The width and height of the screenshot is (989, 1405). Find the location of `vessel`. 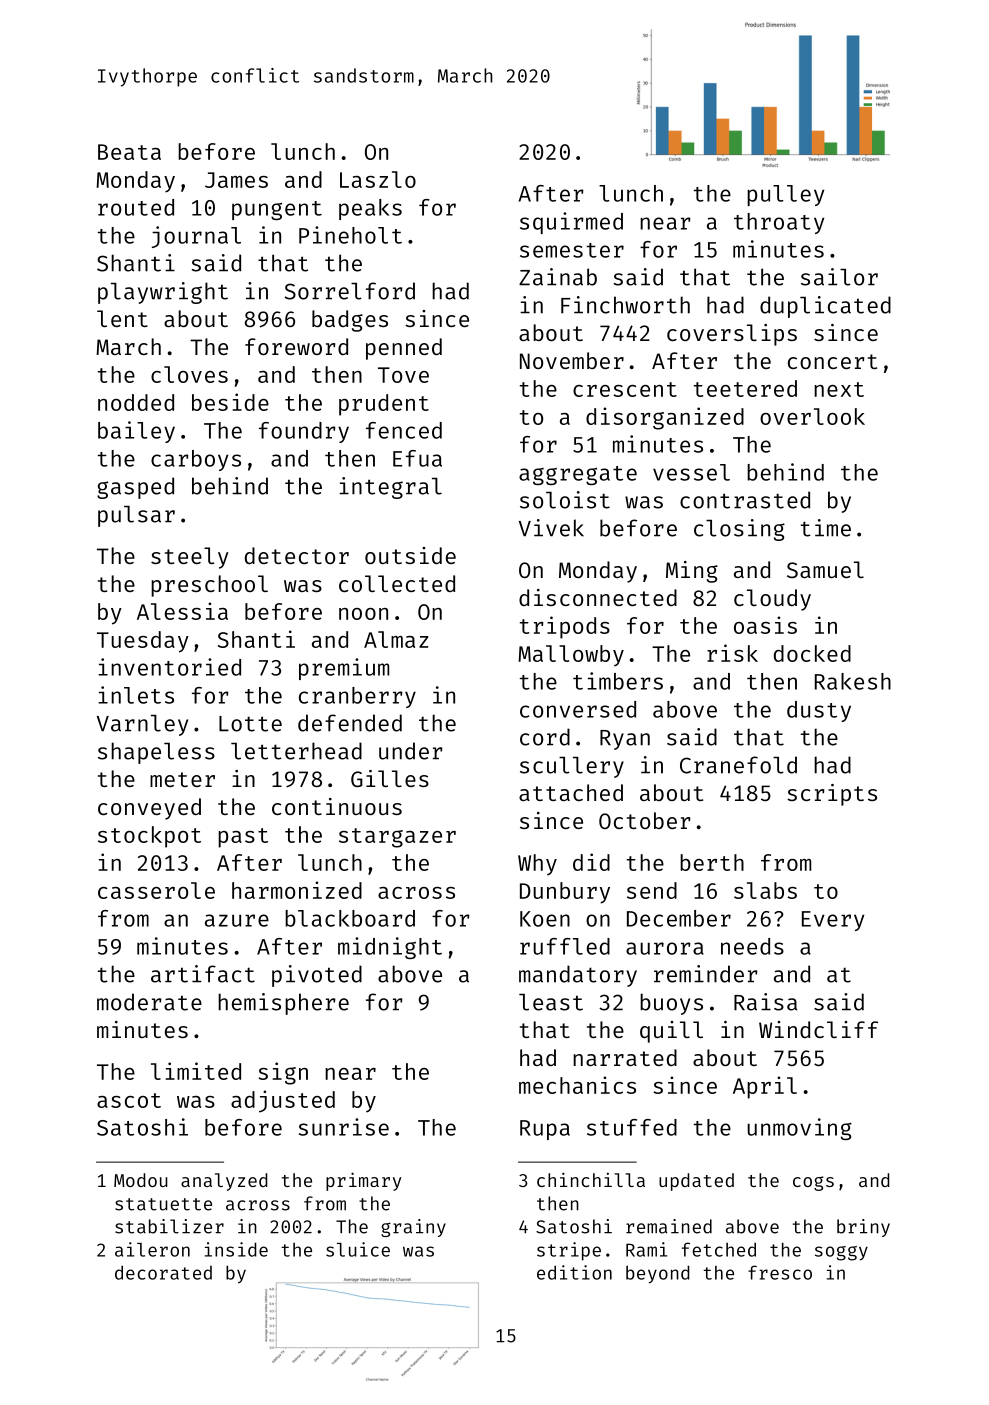

vessel is located at coordinates (691, 472).
